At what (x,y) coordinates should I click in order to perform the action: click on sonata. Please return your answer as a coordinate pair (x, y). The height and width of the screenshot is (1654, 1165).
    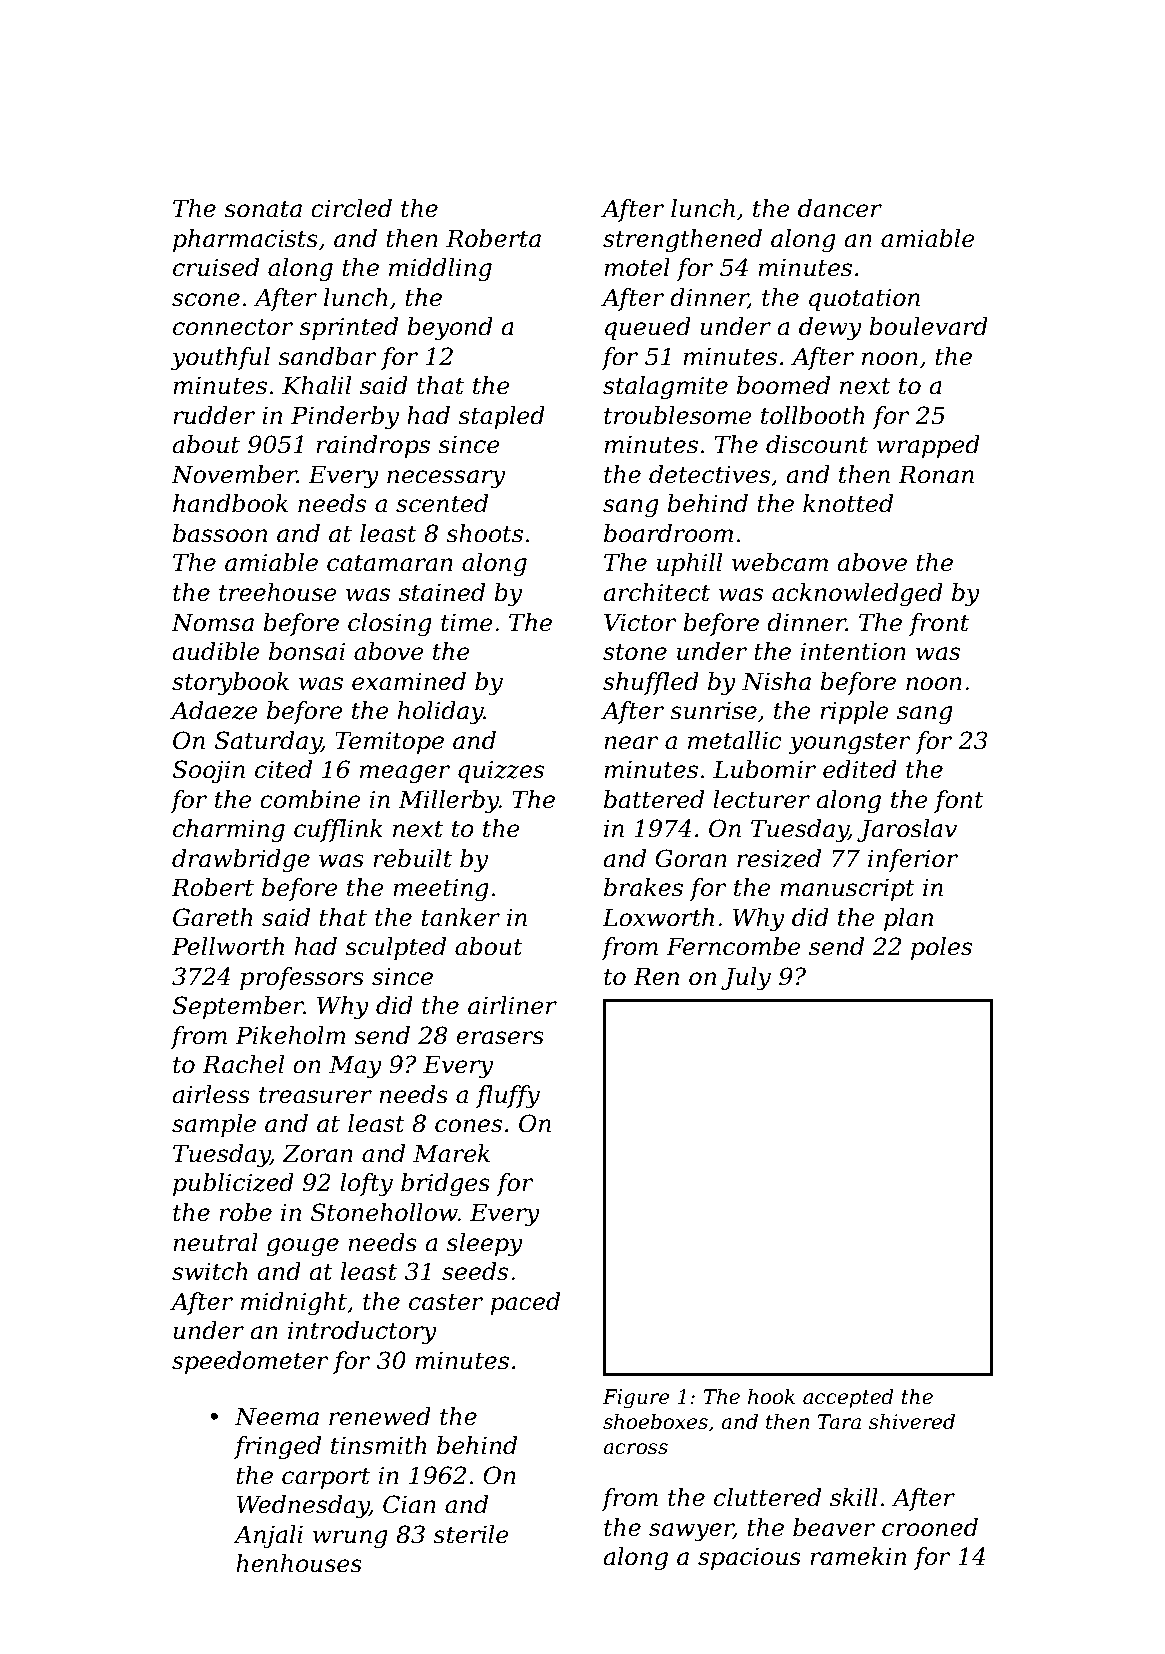
    Looking at the image, I should click on (263, 209).
